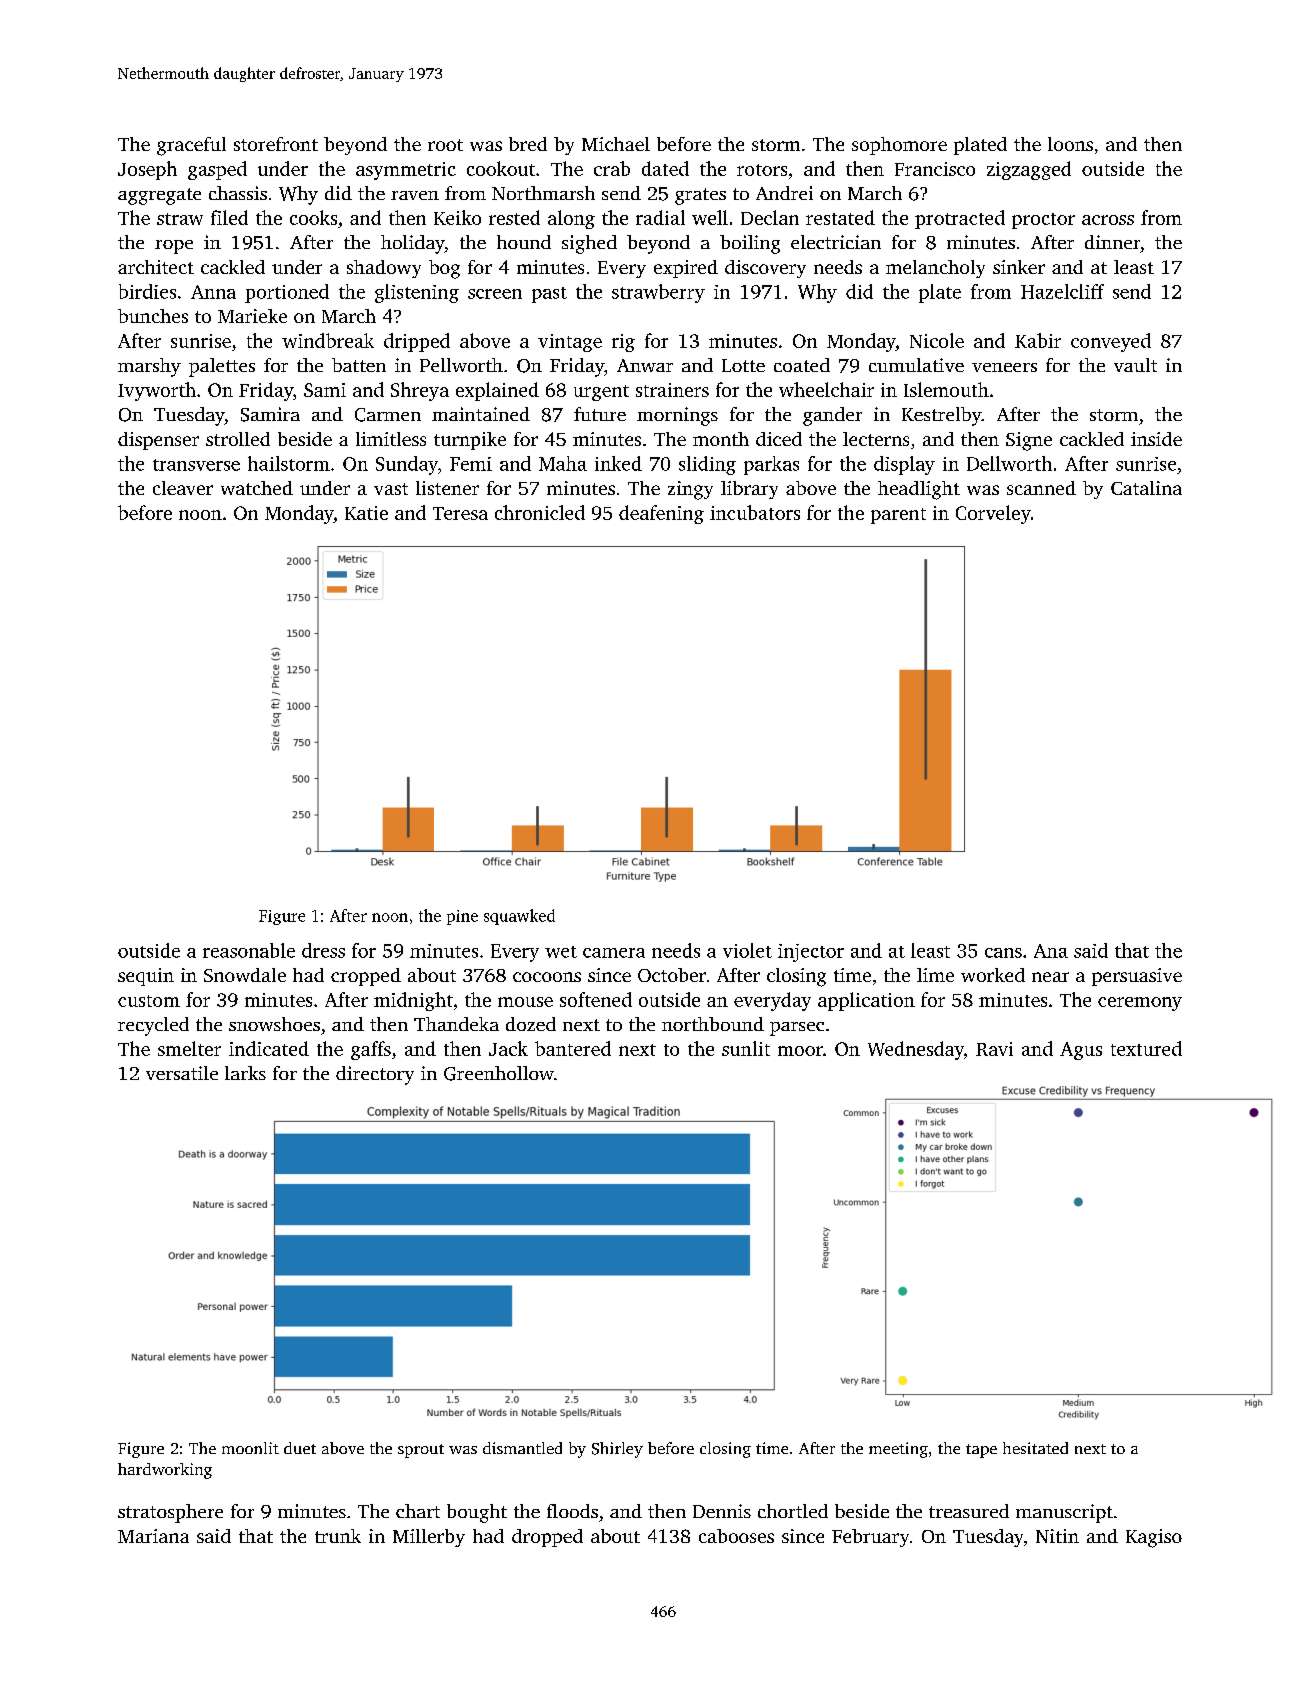 This screenshot has height=1683, width=1300. I want to click on Kagiso, so click(1154, 1538).
